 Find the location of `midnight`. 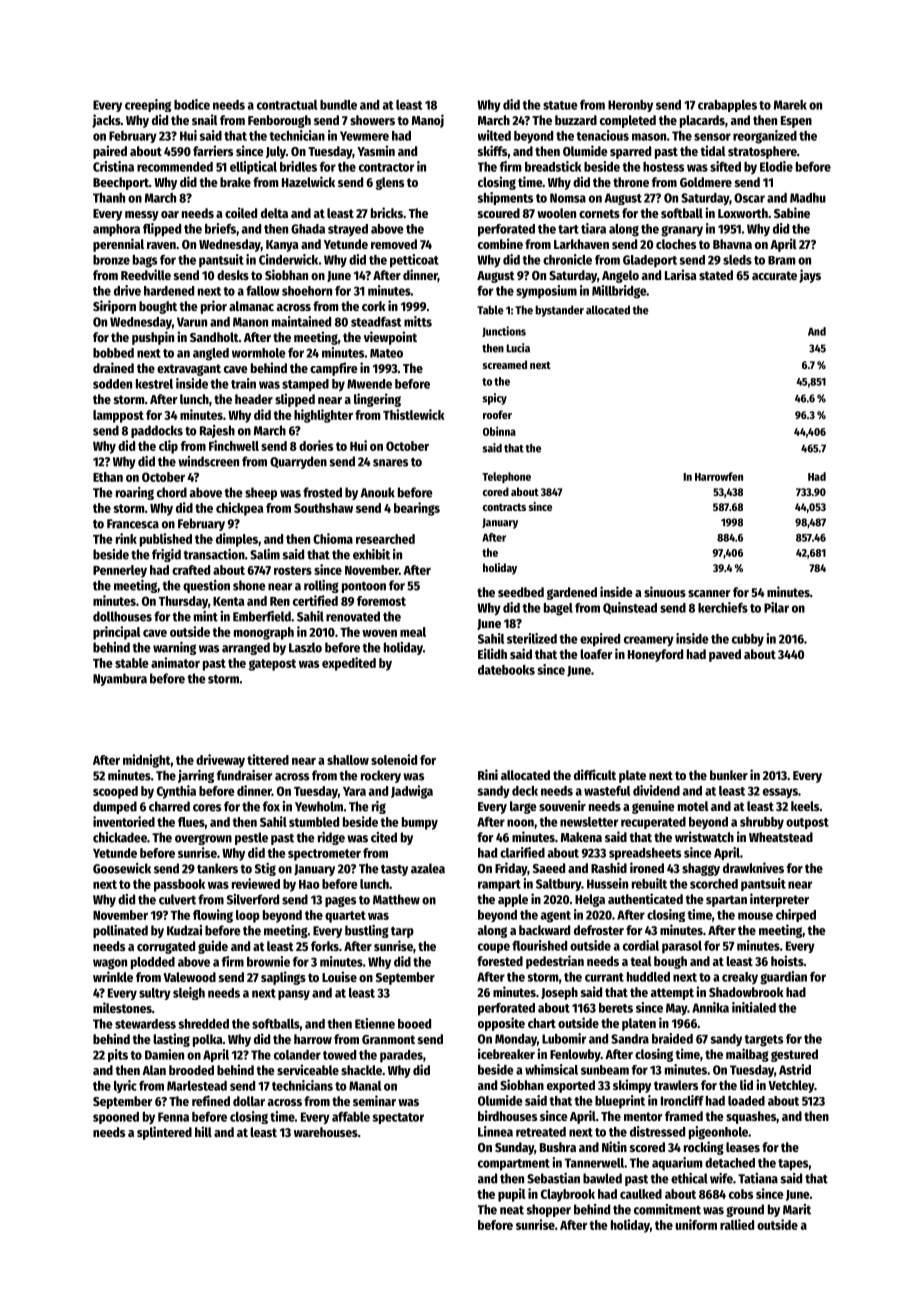

midnight is located at coordinates (147, 761).
